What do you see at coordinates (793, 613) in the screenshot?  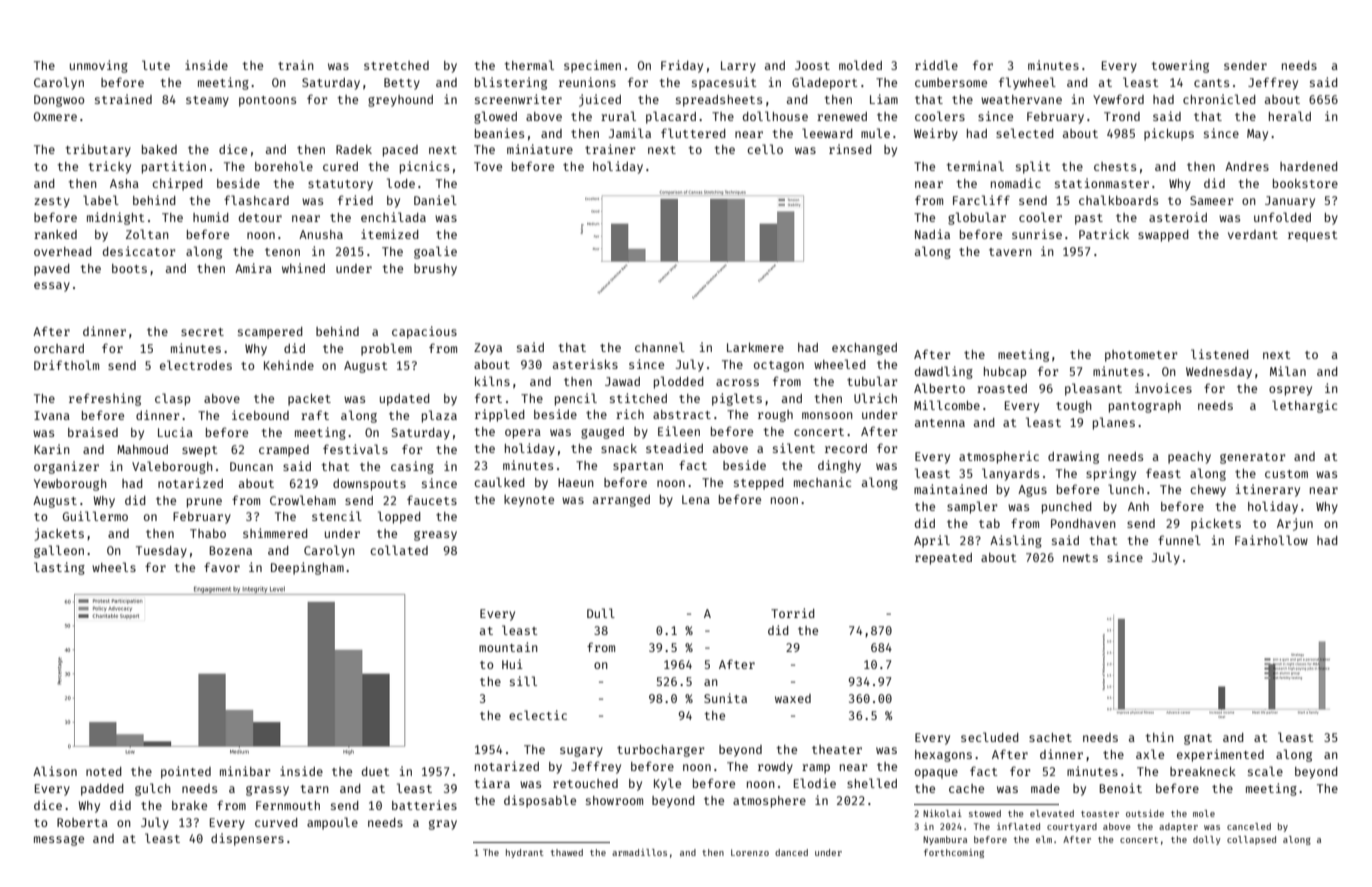 I see `Torrid` at bounding box center [793, 613].
